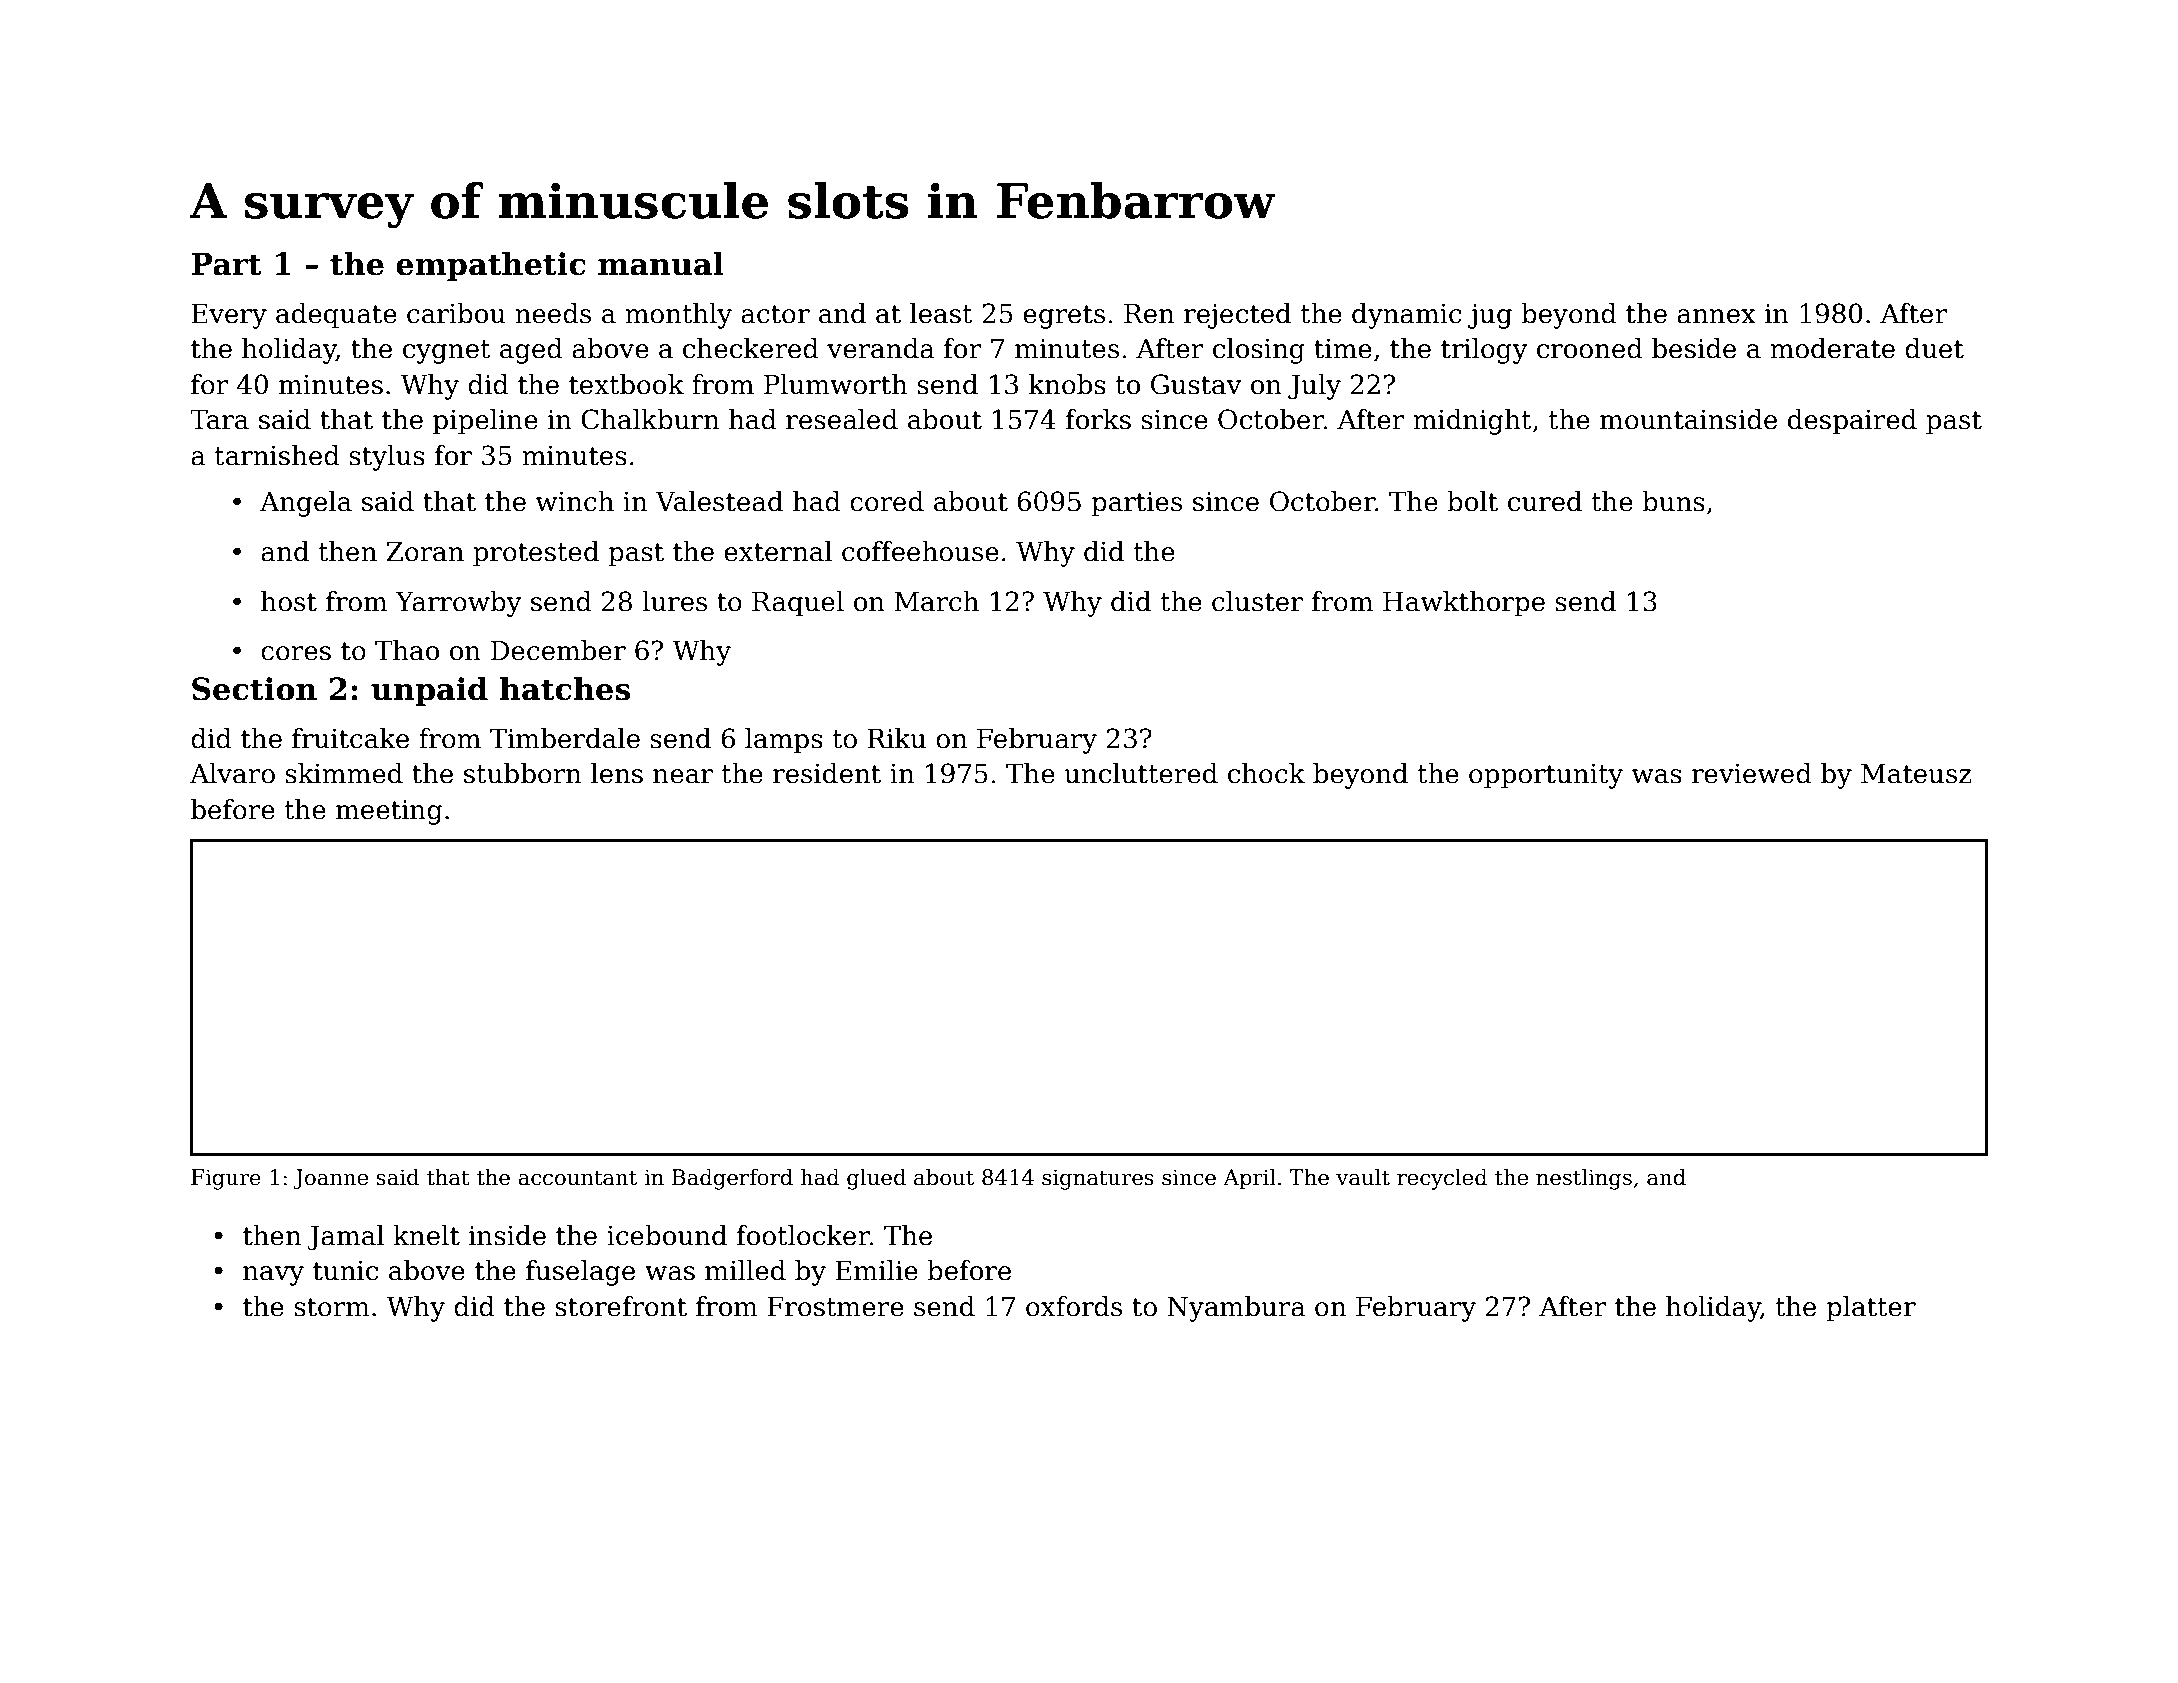  What do you see at coordinates (1064, 317) in the screenshot?
I see `egrets` at bounding box center [1064, 317].
